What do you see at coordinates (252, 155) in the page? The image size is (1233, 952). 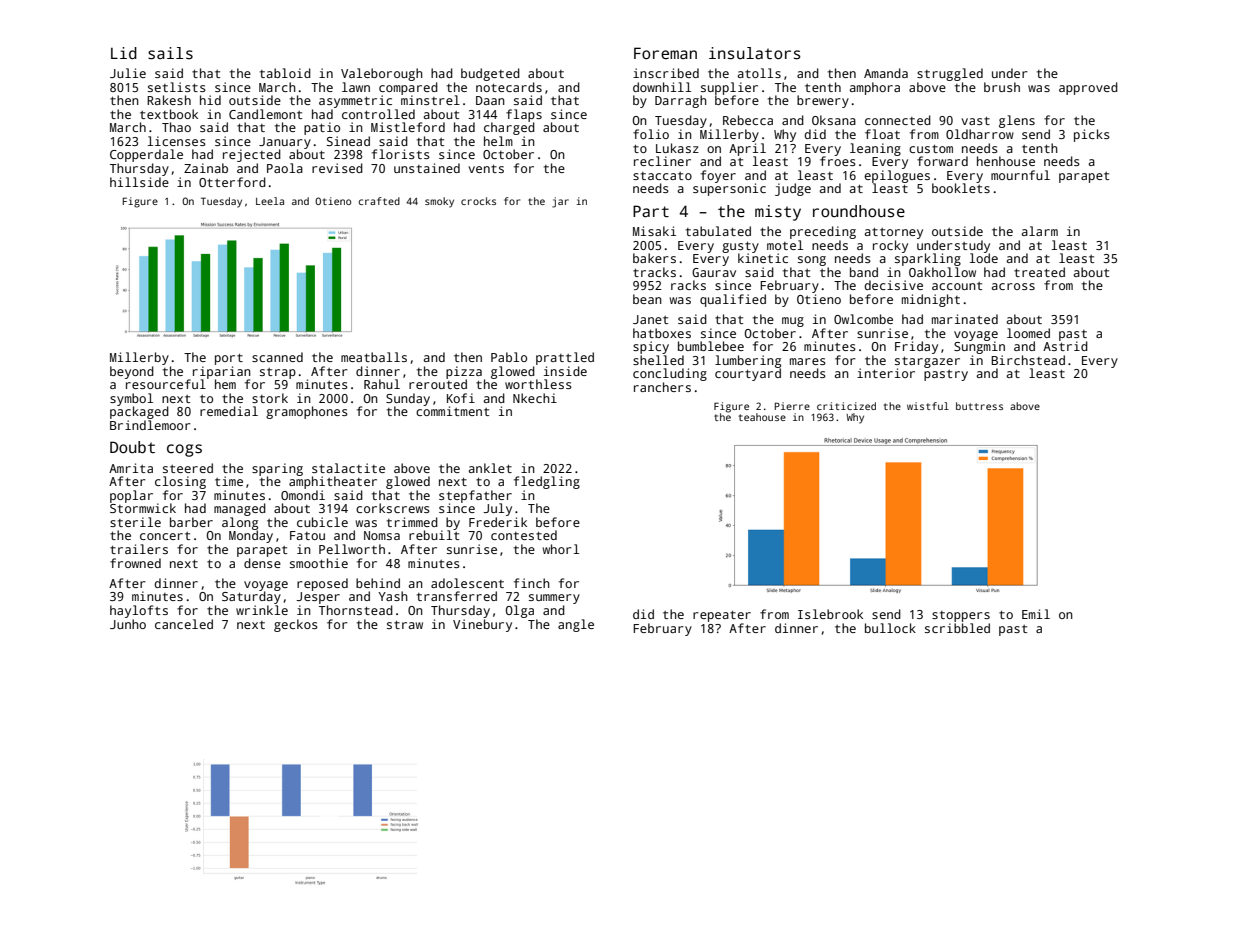 I see `rejected` at bounding box center [252, 155].
